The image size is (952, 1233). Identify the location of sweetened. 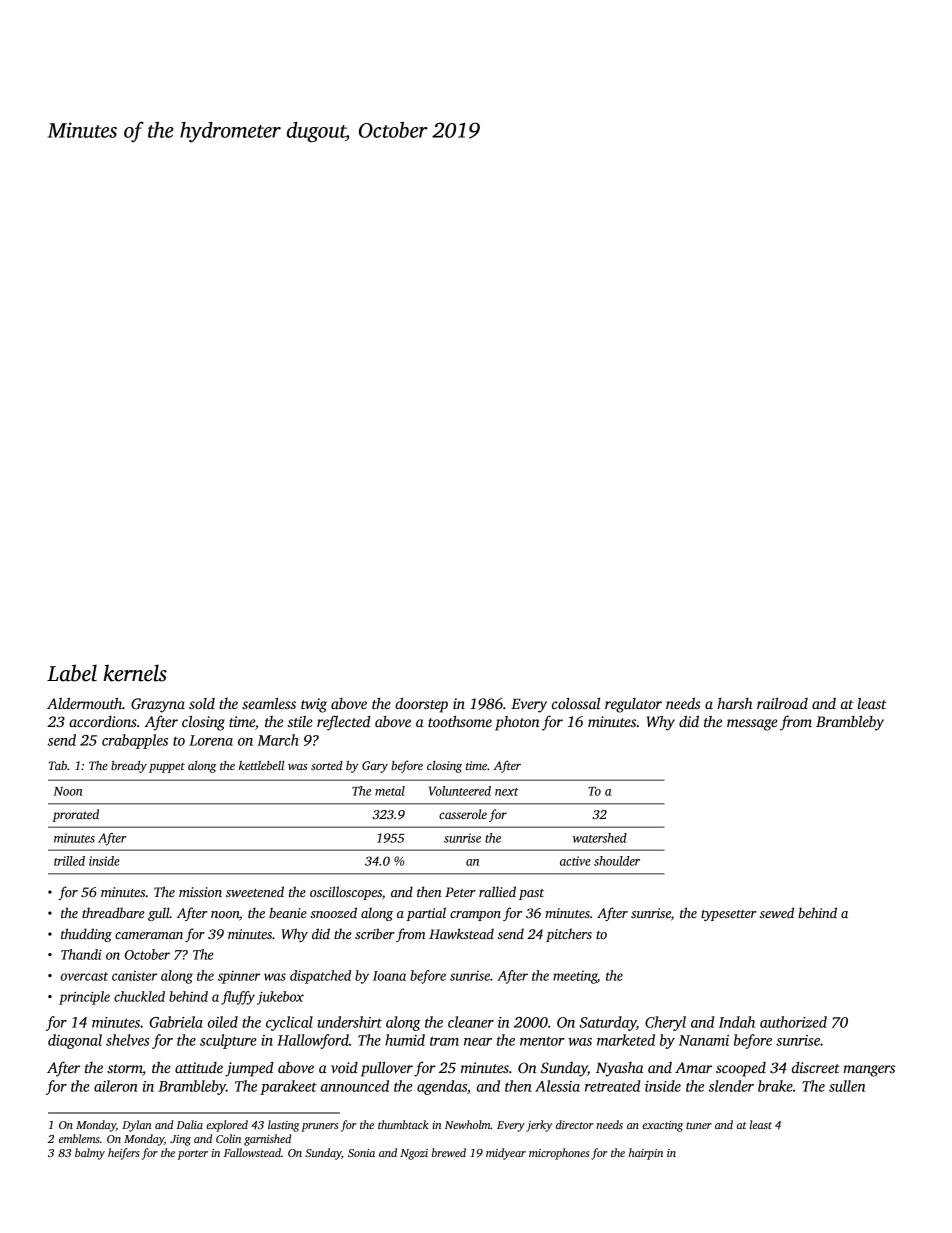
(255, 891).
